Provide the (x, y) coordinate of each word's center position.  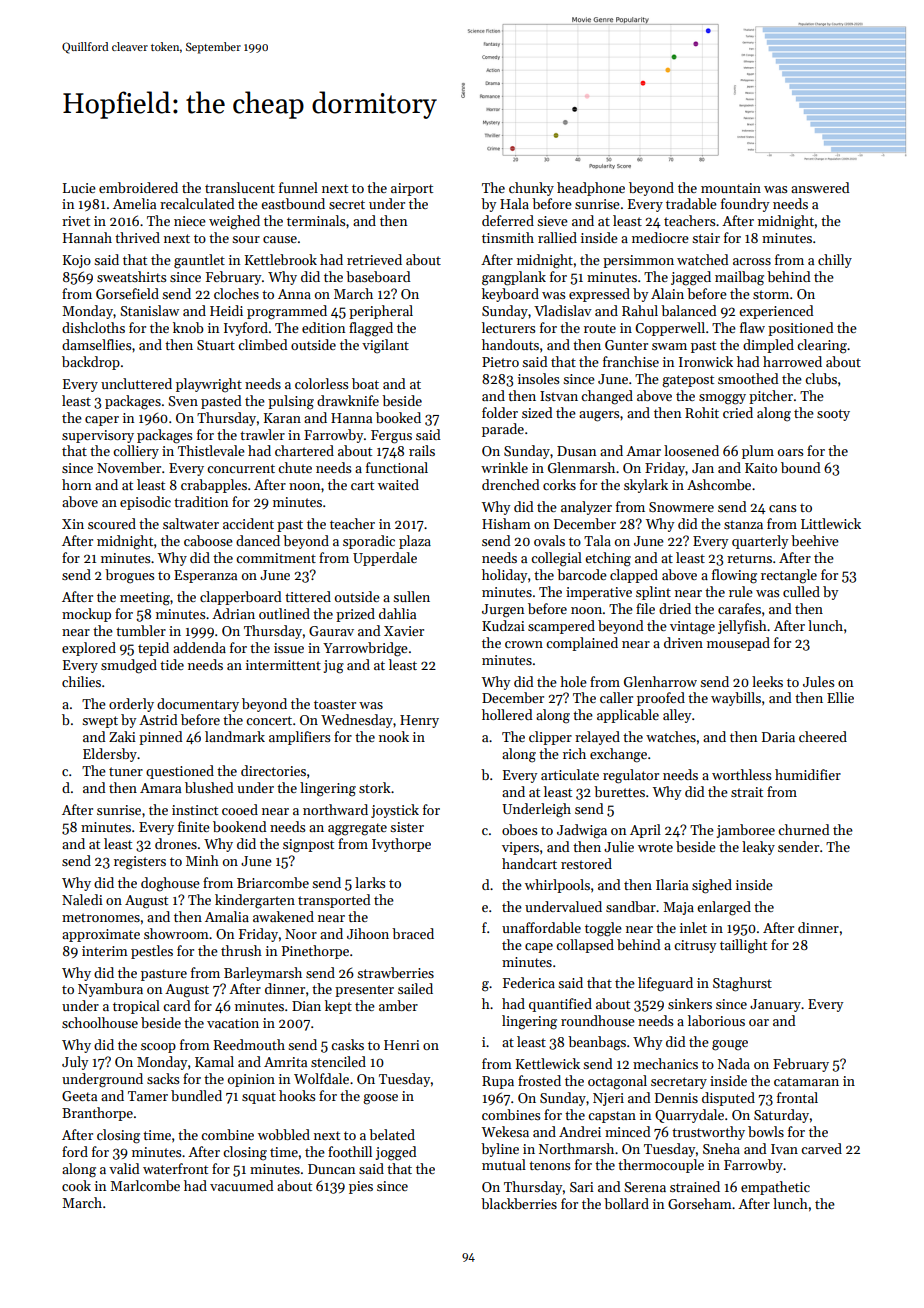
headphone (591, 189)
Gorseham (700, 1203)
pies (361, 1187)
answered (820, 187)
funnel (298, 187)
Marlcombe (145, 1185)
